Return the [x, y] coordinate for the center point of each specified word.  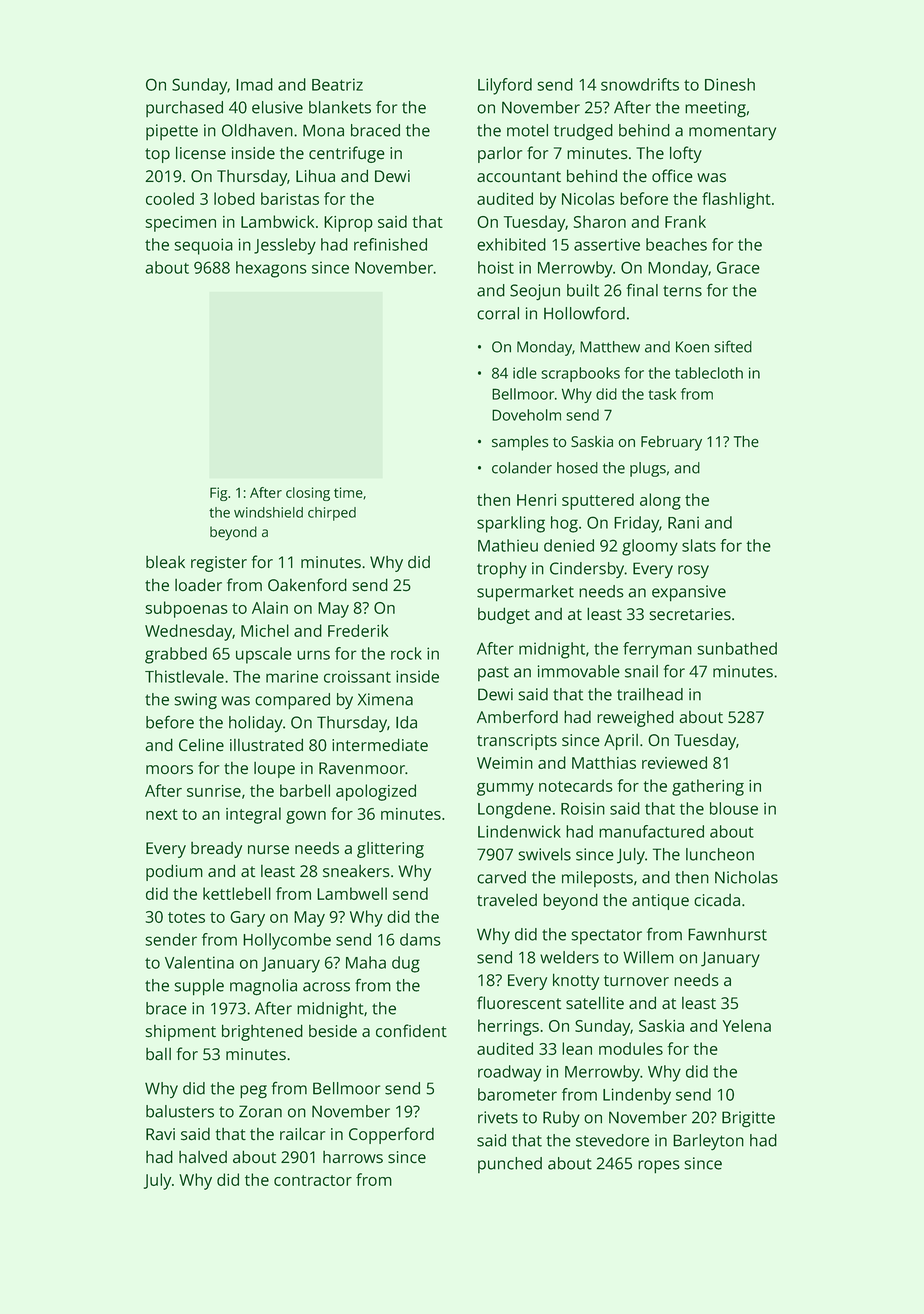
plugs [648, 469]
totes [186, 917]
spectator [606, 936]
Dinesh [730, 84]
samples [520, 443]
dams [420, 939]
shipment [180, 1033]
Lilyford [505, 86]
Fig [219, 494]
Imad [254, 84]
